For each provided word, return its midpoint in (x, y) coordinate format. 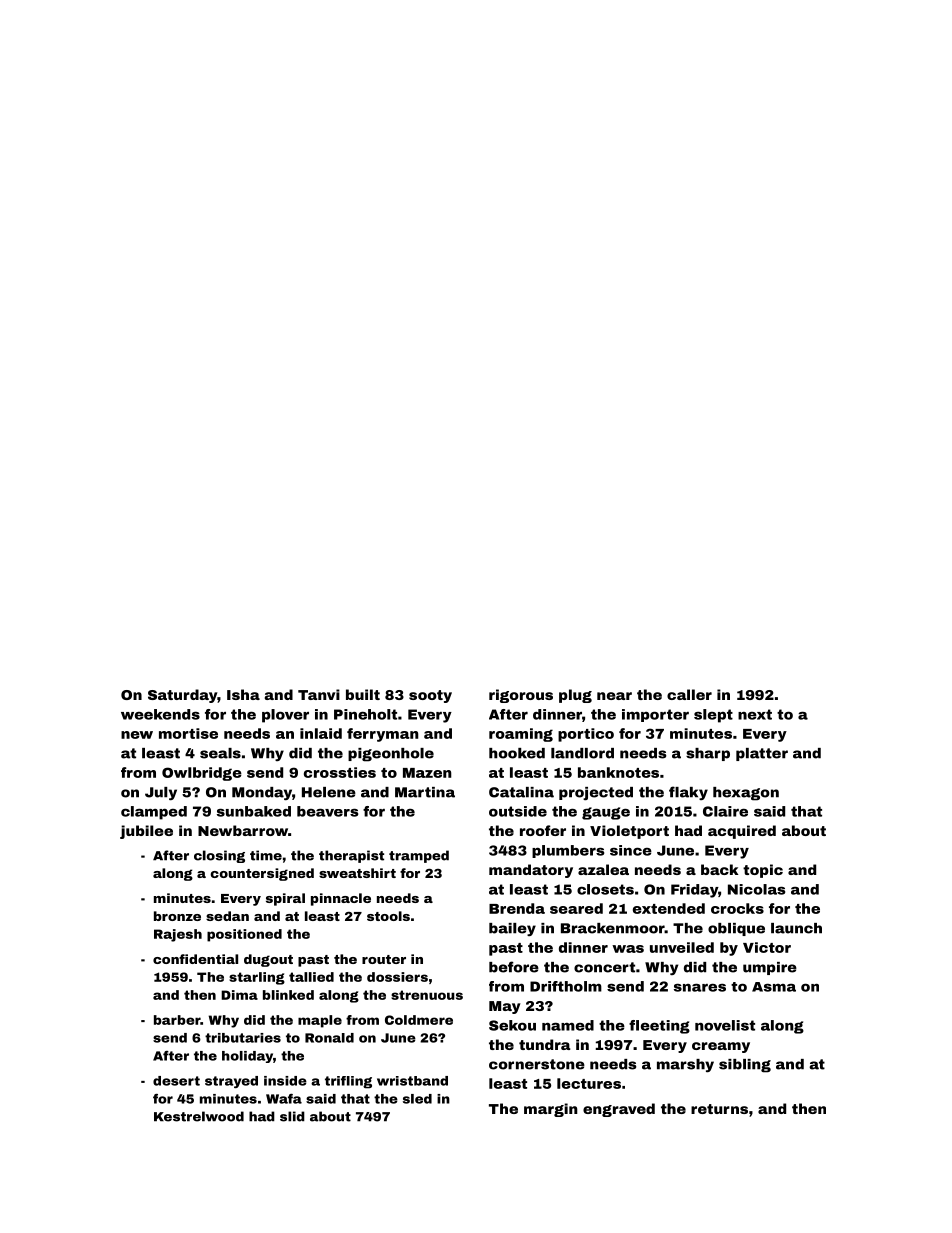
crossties (340, 772)
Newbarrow (243, 830)
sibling (745, 1066)
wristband (412, 1081)
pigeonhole (391, 755)
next (755, 714)
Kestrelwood (199, 1116)
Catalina (521, 792)
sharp (708, 754)
